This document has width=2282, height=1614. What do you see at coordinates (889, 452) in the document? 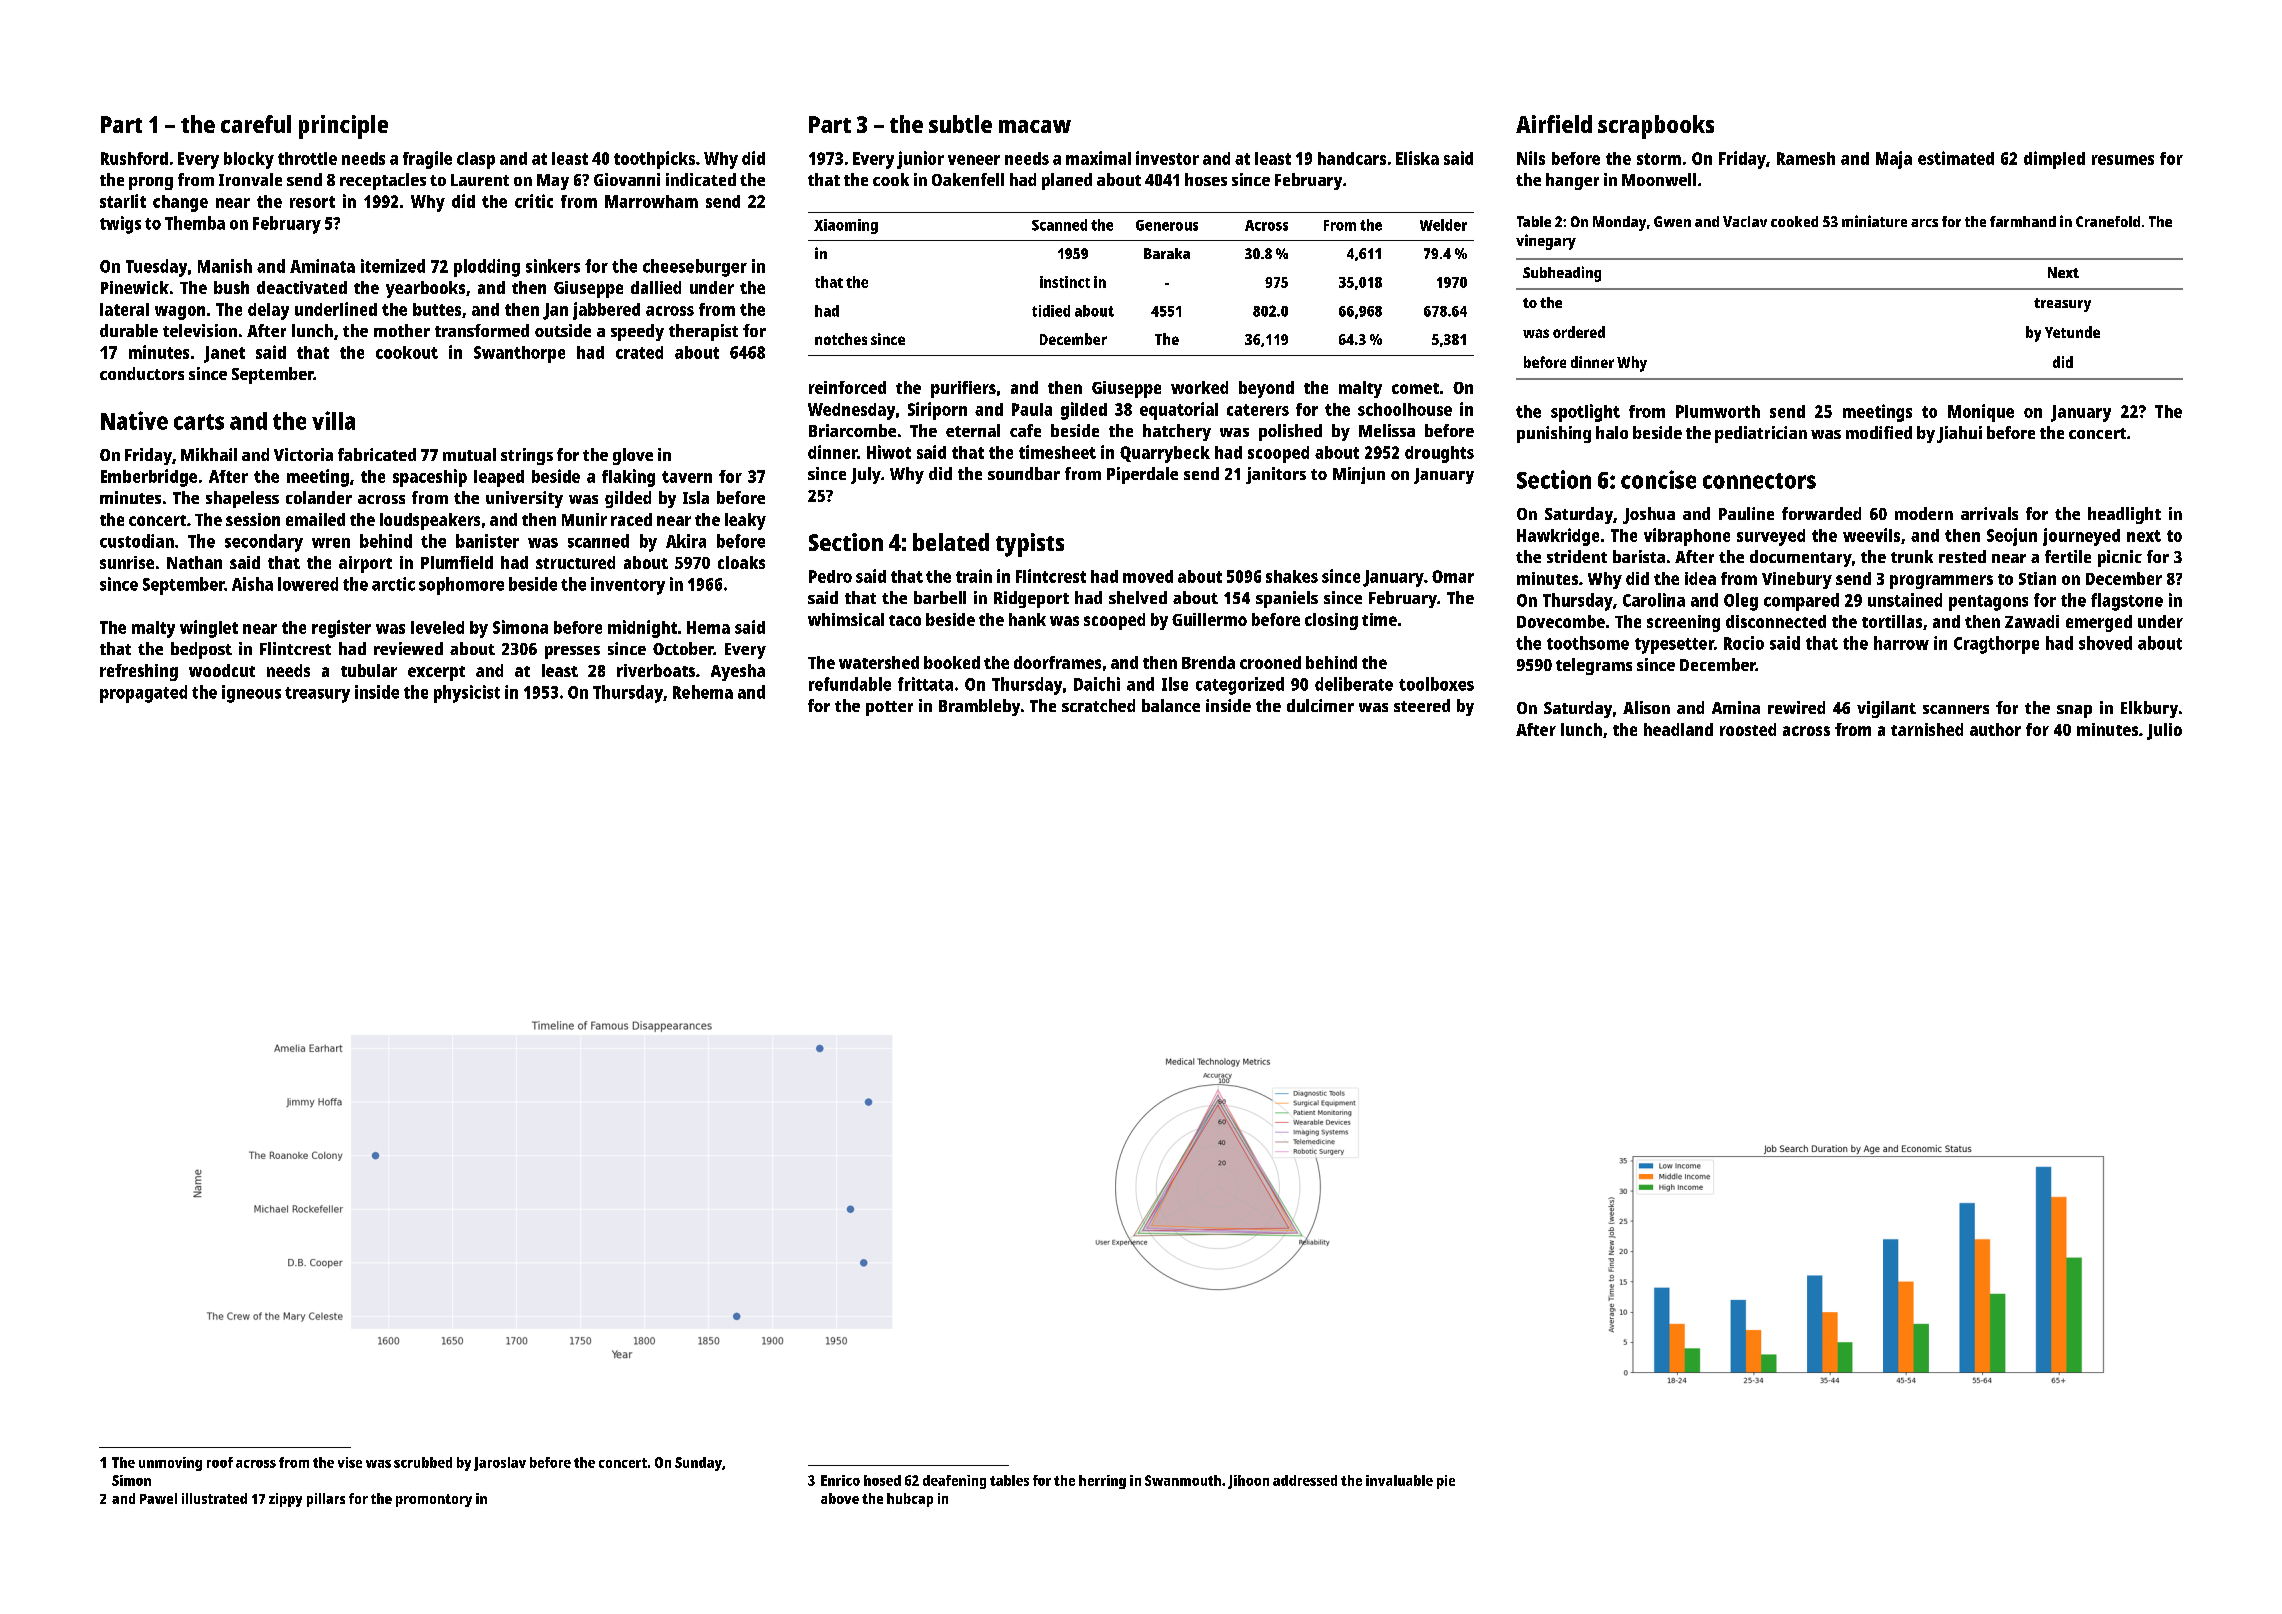
I see `Hiwot` at bounding box center [889, 452].
